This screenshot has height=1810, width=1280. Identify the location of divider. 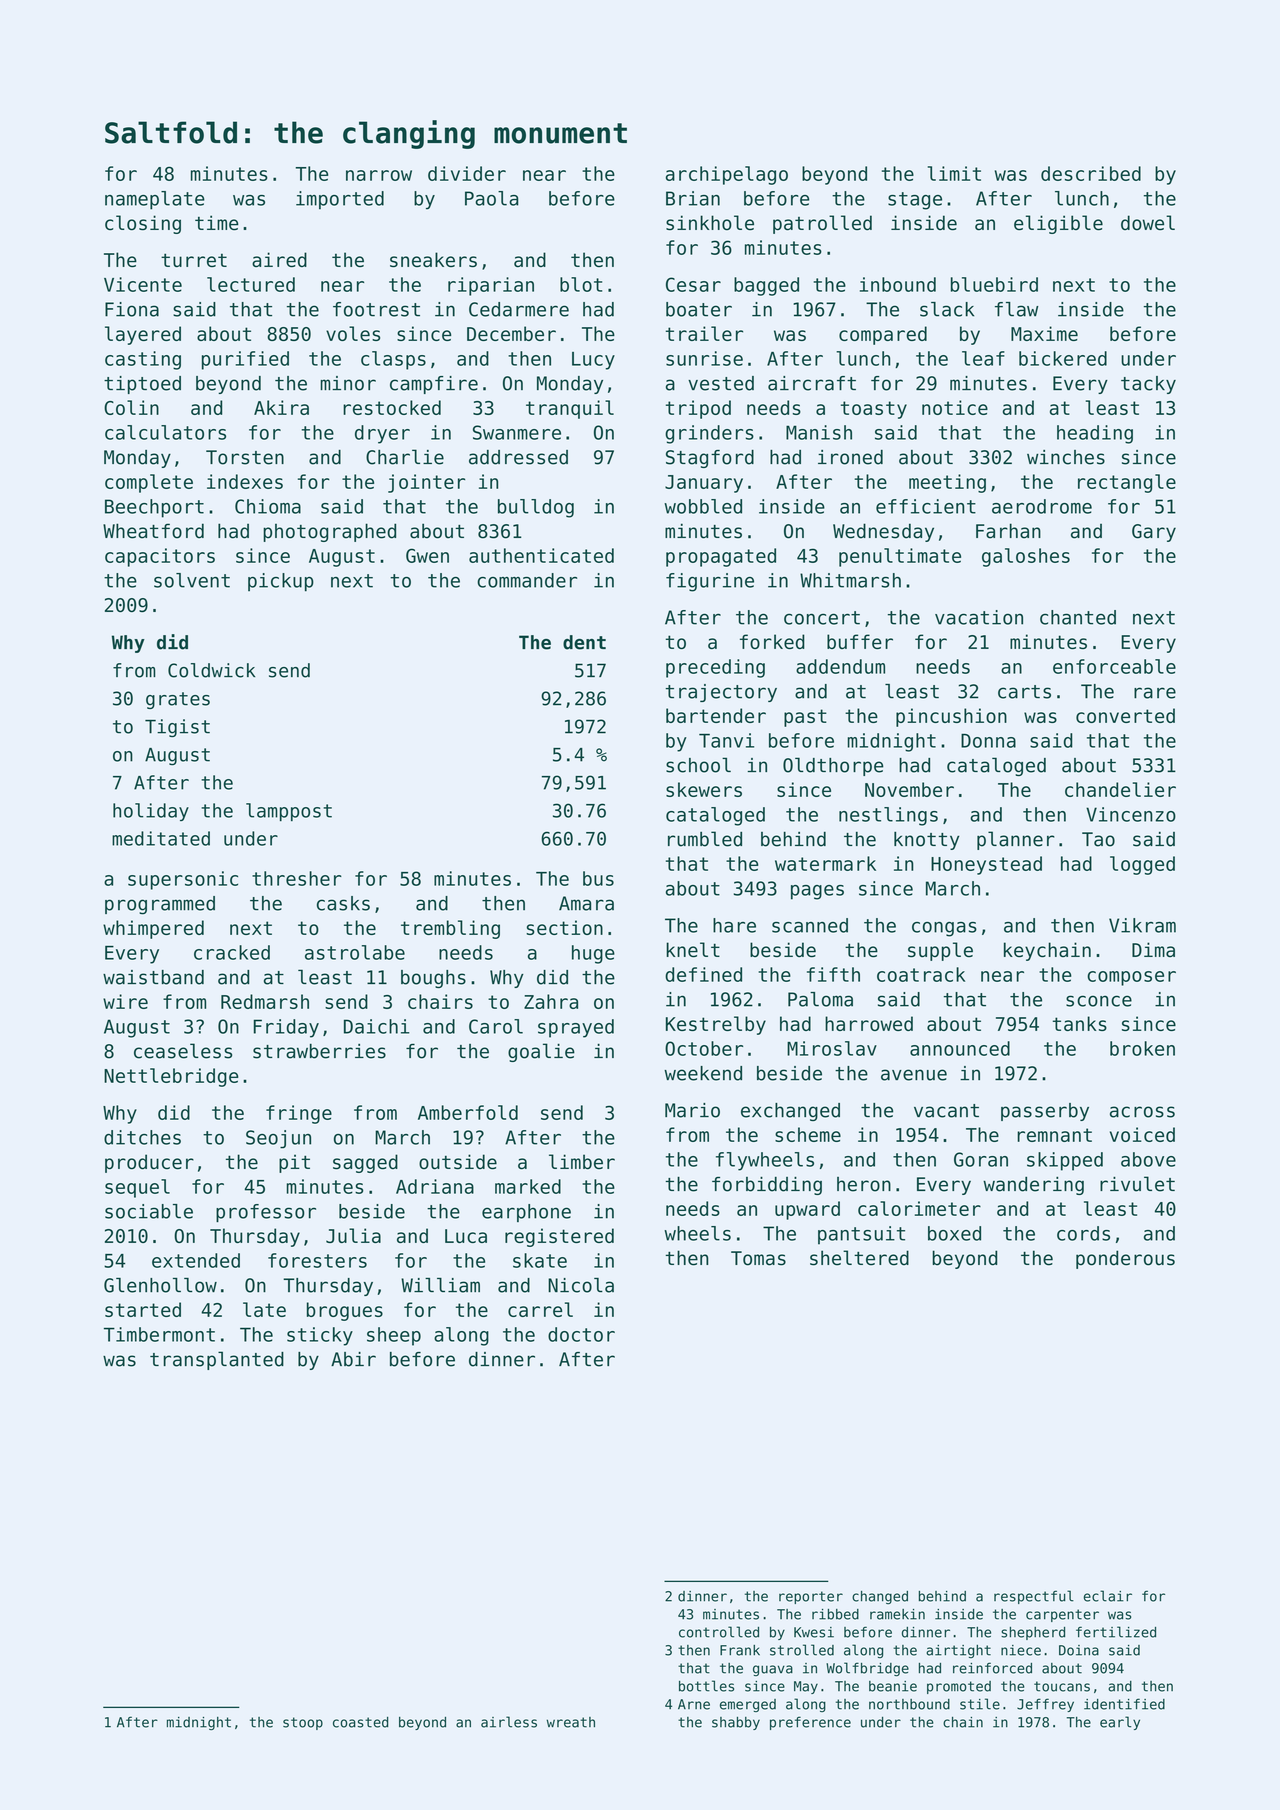
(467, 173).
